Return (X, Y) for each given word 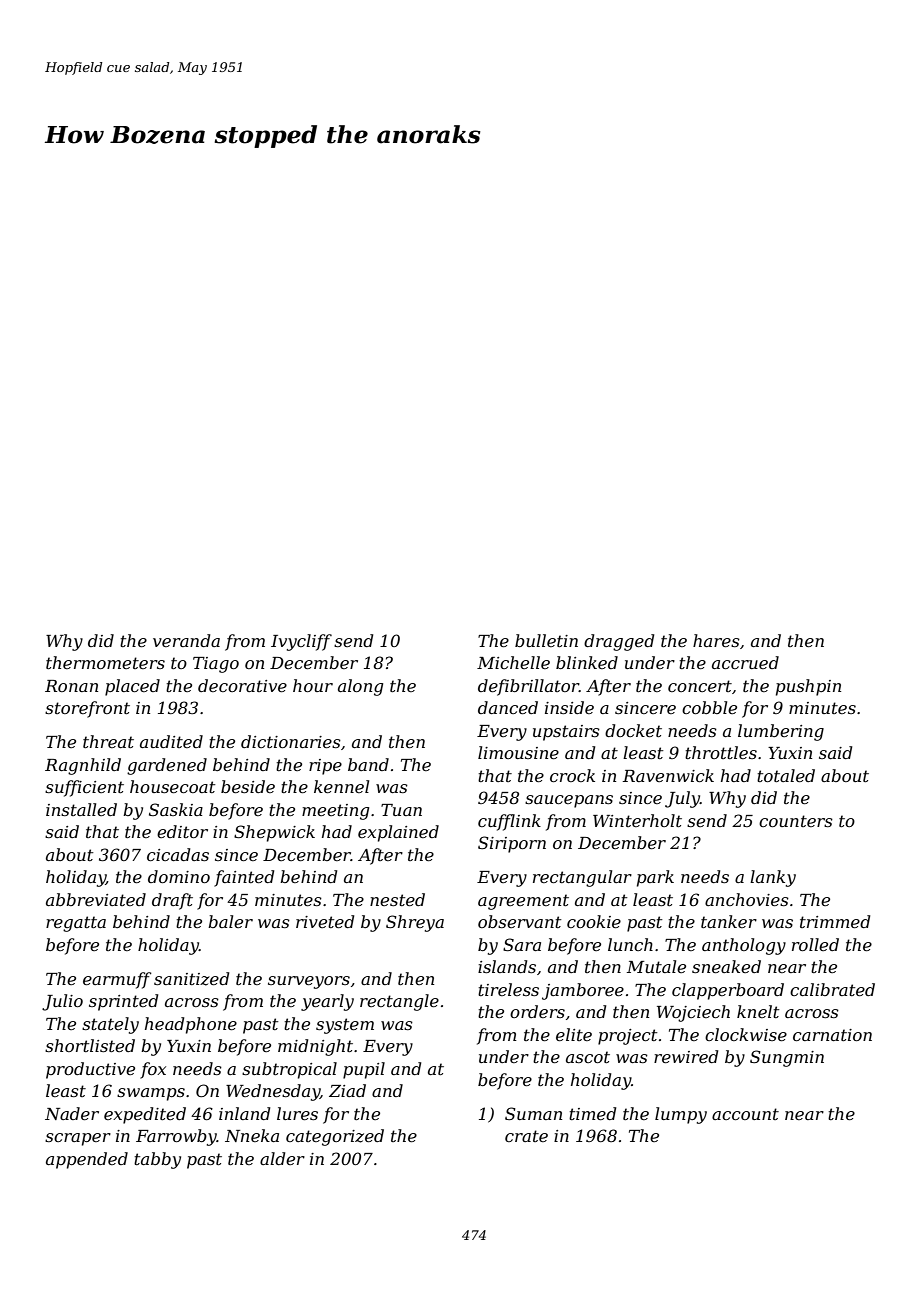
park (655, 878)
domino (179, 876)
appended (87, 1160)
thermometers (105, 662)
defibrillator (528, 687)
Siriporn (512, 844)
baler (230, 921)
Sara (522, 944)
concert (700, 686)
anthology (744, 946)
